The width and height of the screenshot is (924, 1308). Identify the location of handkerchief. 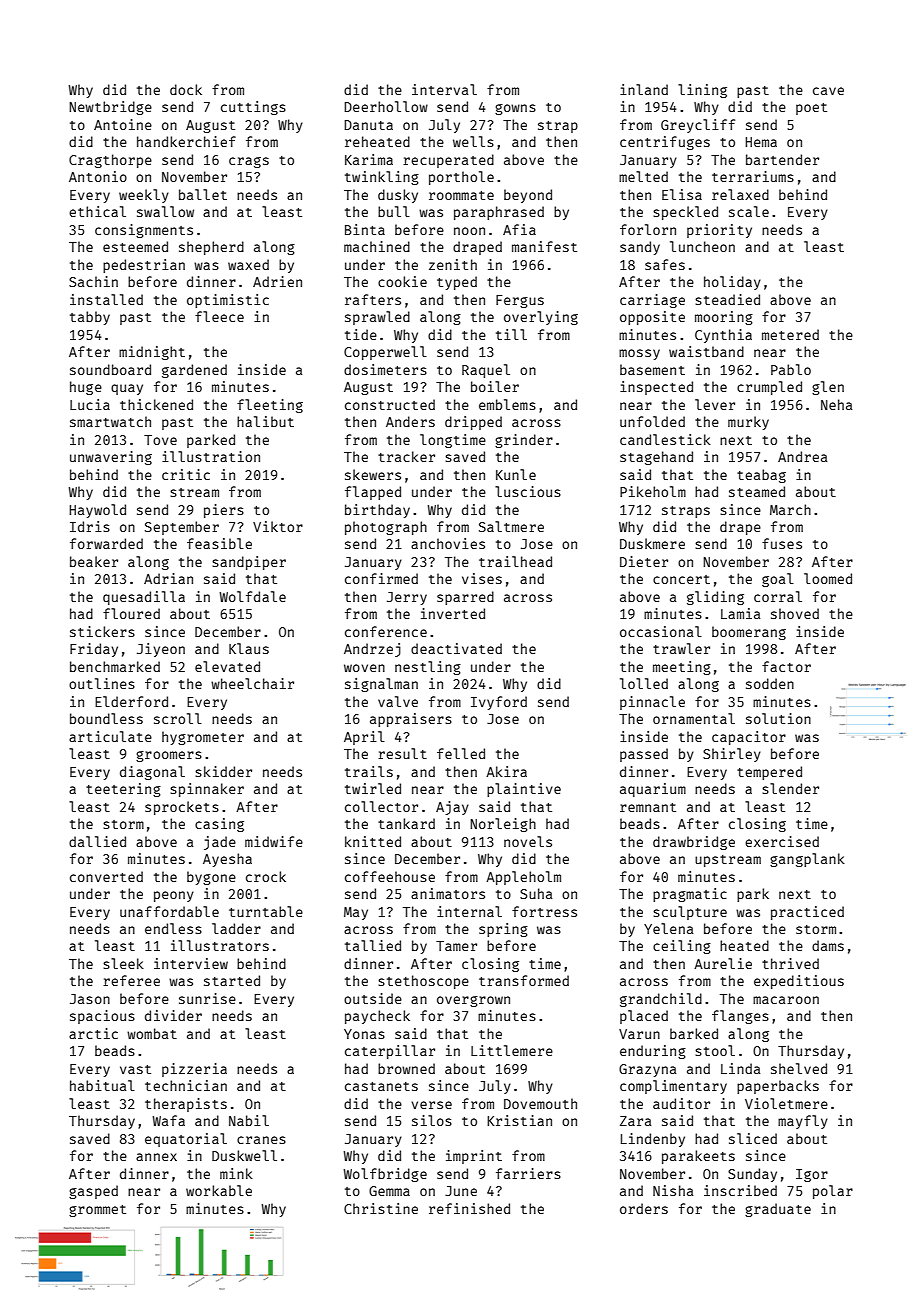
(186, 141).
